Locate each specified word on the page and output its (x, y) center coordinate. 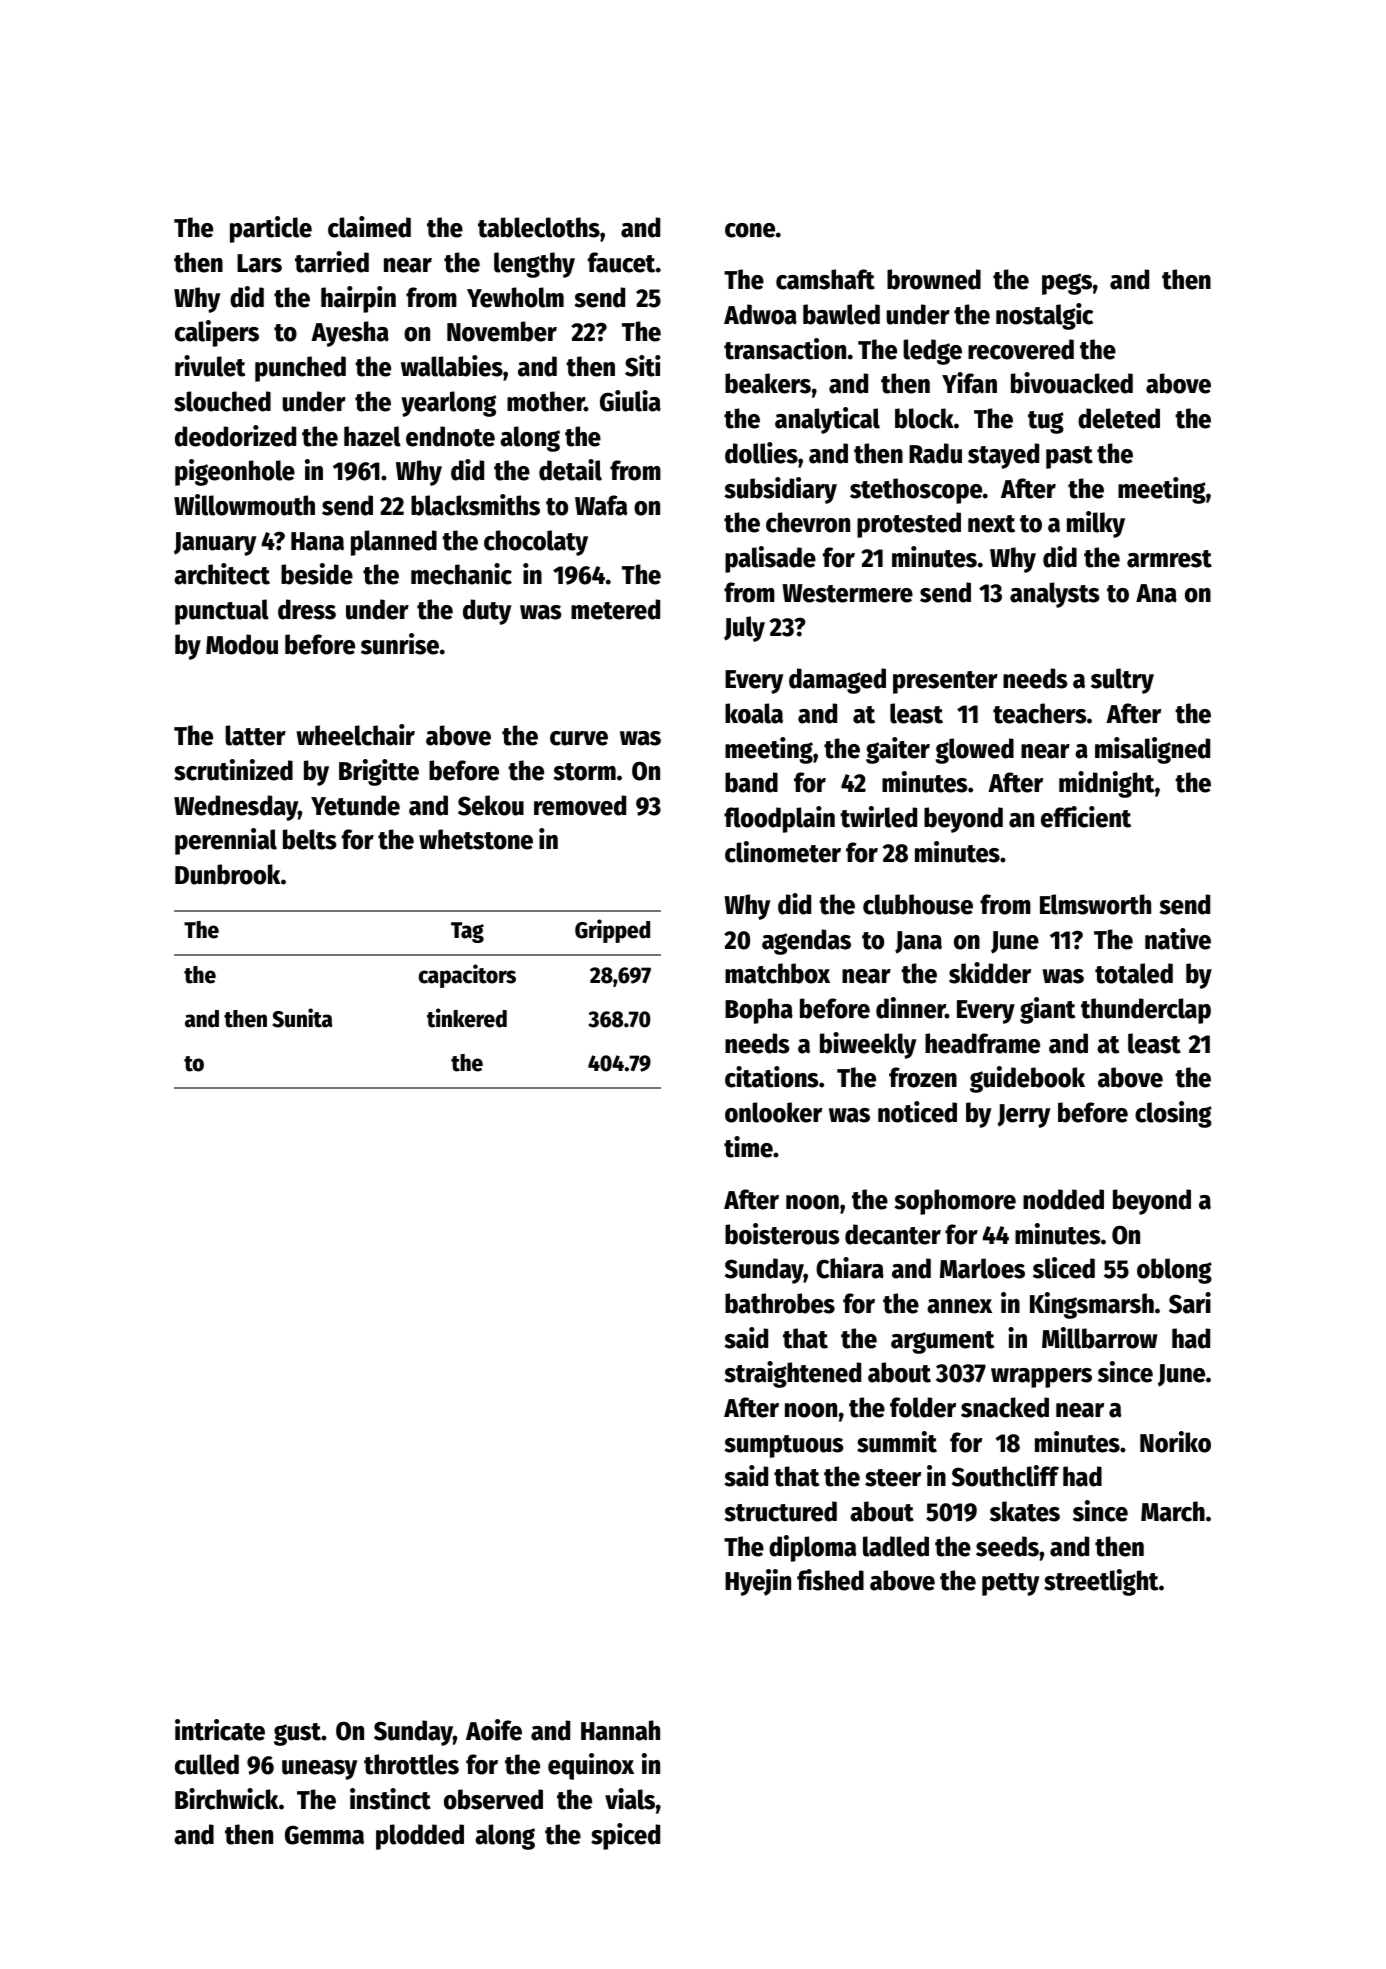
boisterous (782, 1234)
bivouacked (1072, 383)
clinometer (783, 852)
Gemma (324, 1835)
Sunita (302, 1018)
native (1178, 939)
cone (750, 230)
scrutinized (233, 770)
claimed (369, 227)
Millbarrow (1099, 1338)
